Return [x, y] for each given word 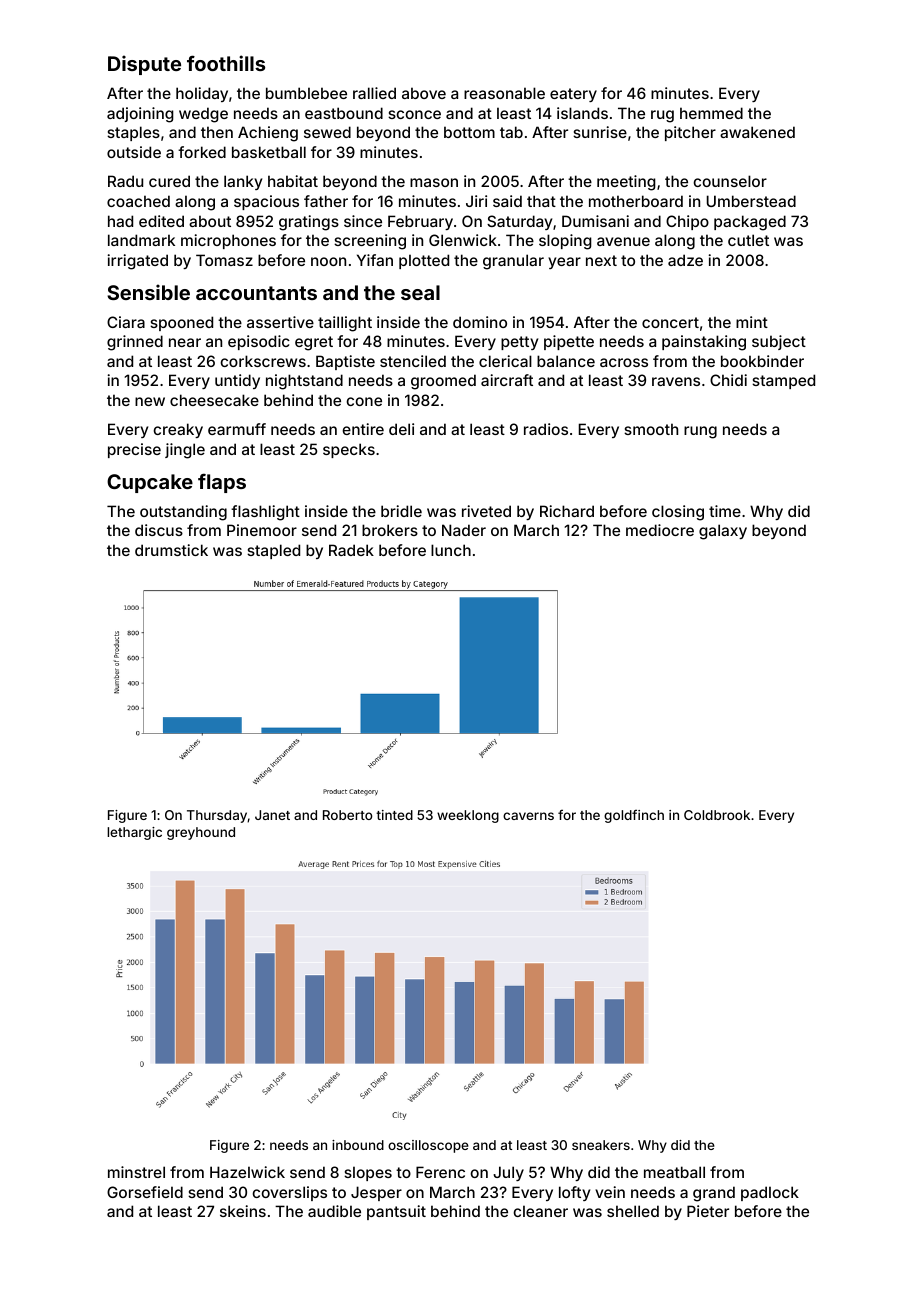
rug [662, 116]
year [564, 263]
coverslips [289, 1193]
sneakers [601, 1145]
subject [779, 342]
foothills [226, 63]
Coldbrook [717, 815]
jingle [185, 451]
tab [511, 132]
